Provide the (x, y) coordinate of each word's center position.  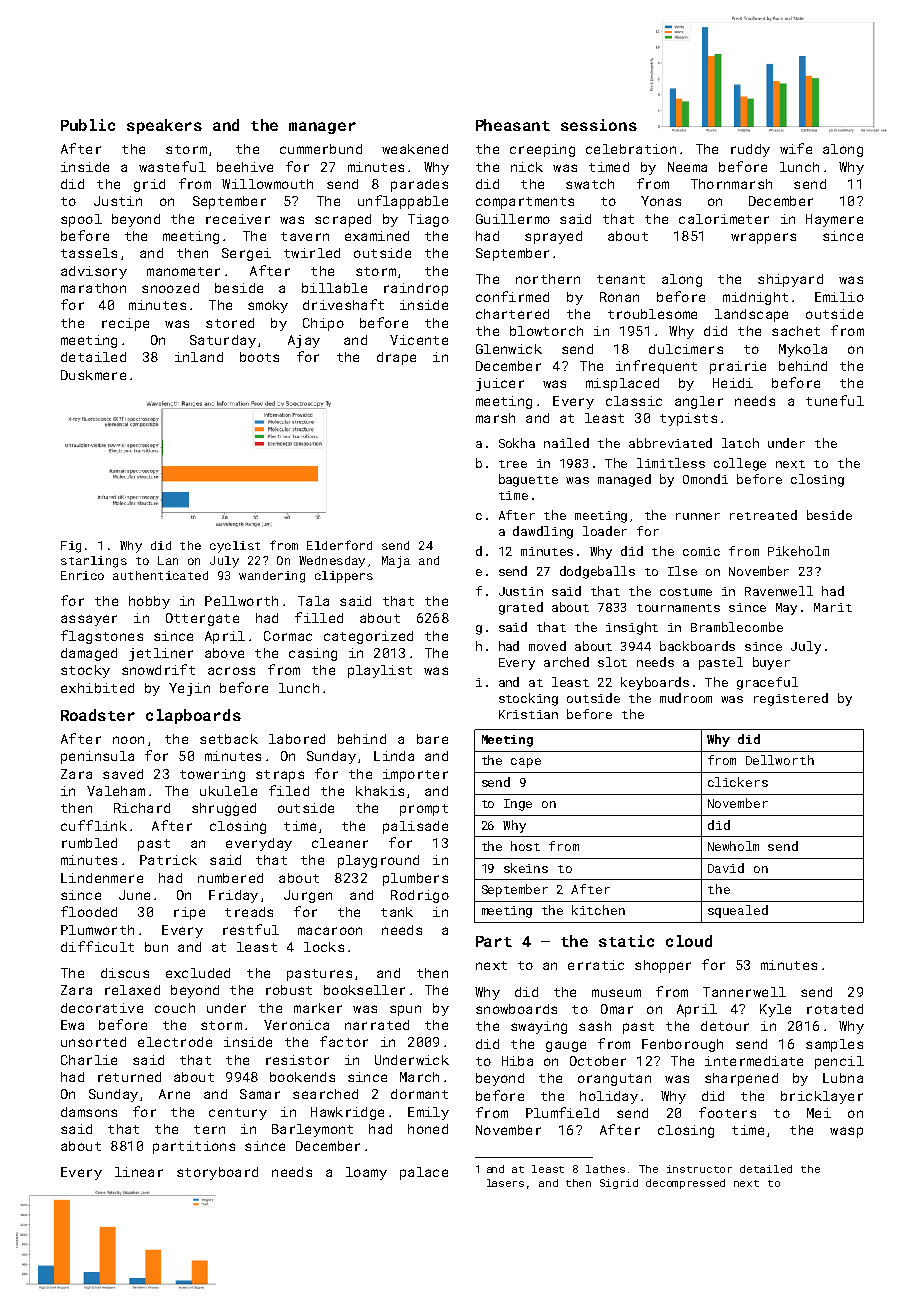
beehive (245, 167)
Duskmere (93, 375)
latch (740, 443)
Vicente (419, 340)
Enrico (82, 575)
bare (432, 739)
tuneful (835, 400)
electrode (175, 1042)
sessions (599, 125)
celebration (631, 149)
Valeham (116, 791)
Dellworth (780, 760)
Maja (396, 562)
